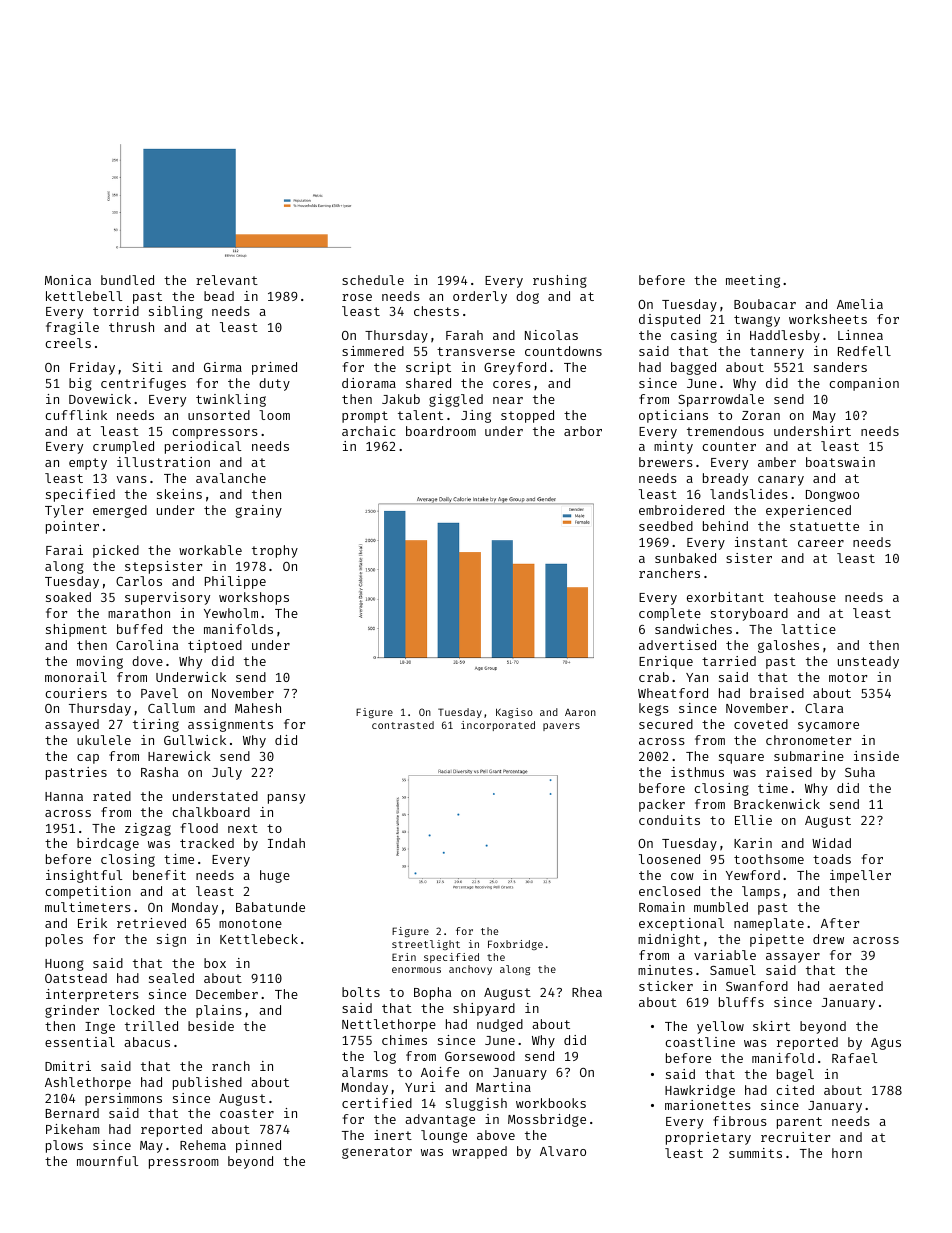 This screenshot has width=952, height=1233. Describe the element at coordinates (694, 336) in the screenshot. I see `casing` at that location.
